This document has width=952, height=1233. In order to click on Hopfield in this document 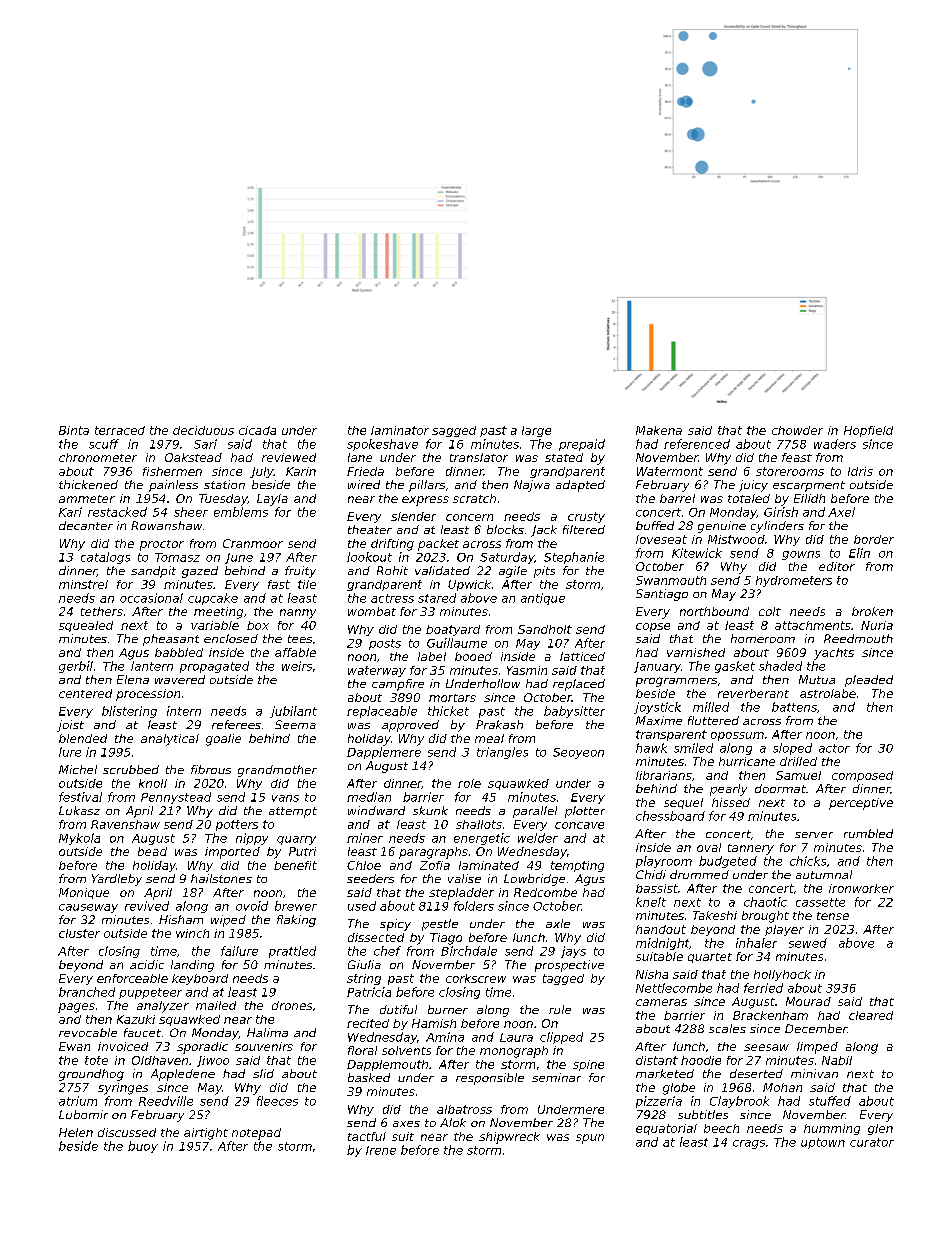, I will do `click(868, 431)`.
